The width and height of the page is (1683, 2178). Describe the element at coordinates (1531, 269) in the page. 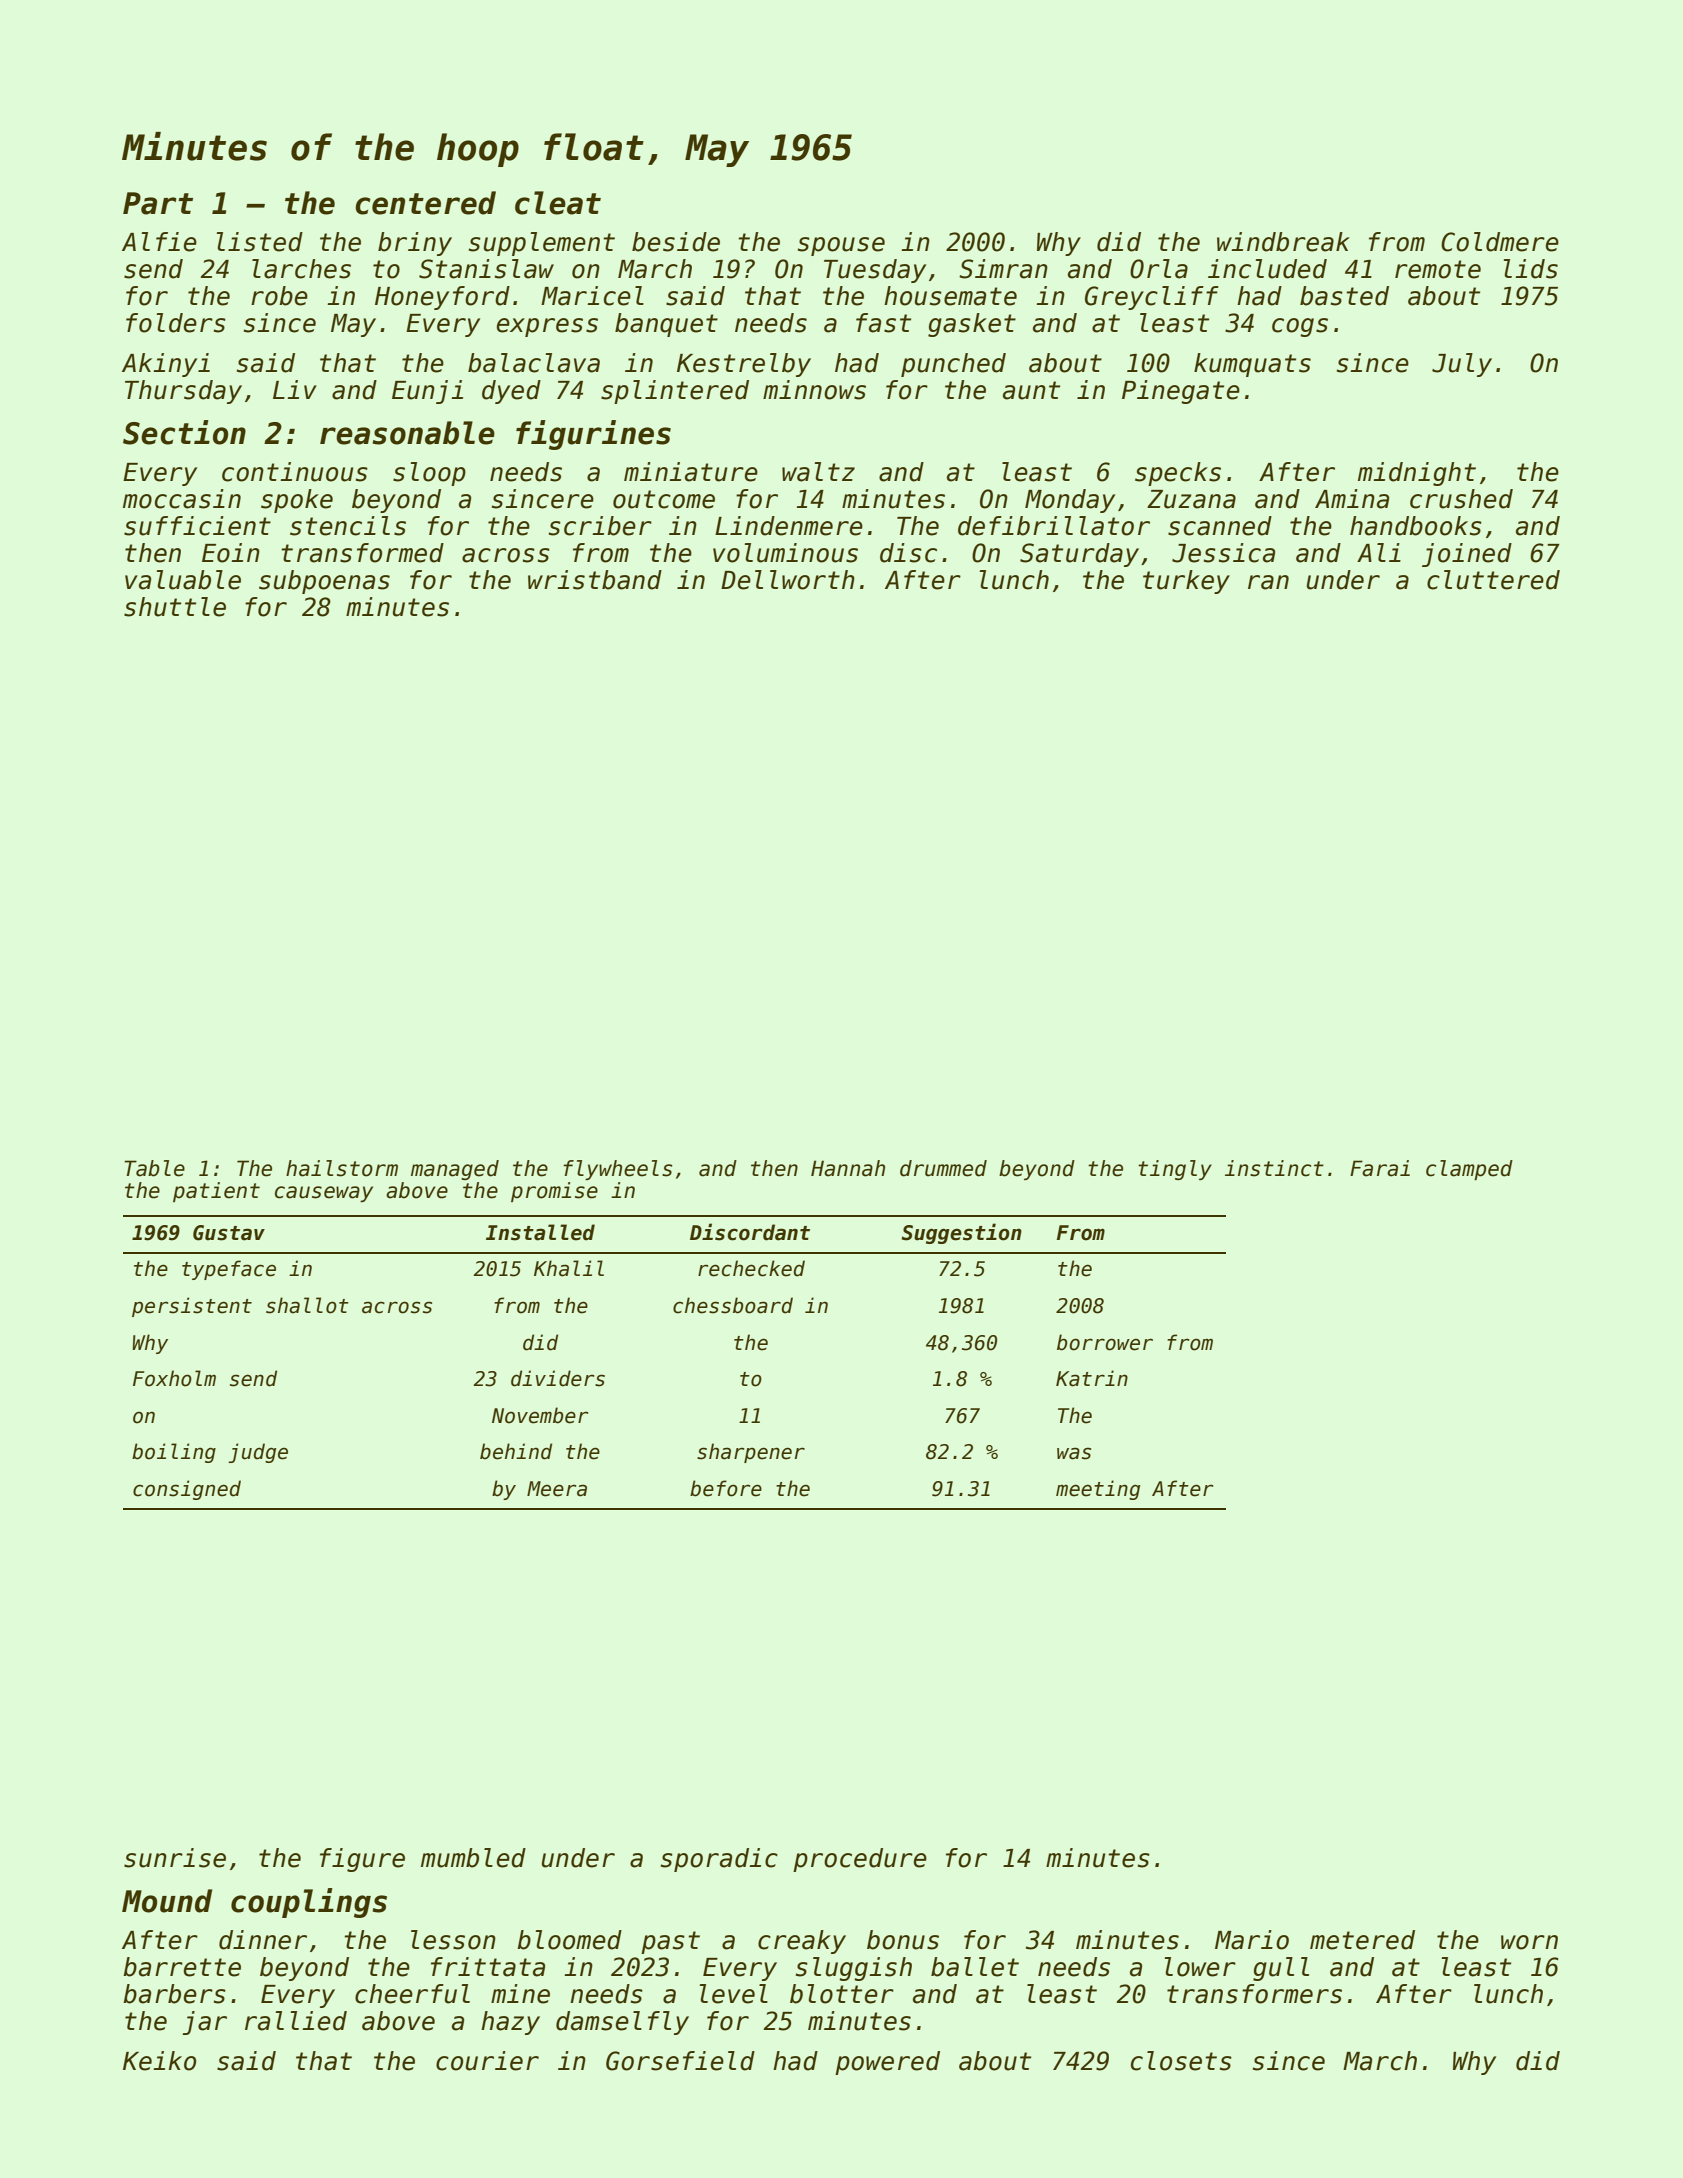

I see `lids` at that location.
